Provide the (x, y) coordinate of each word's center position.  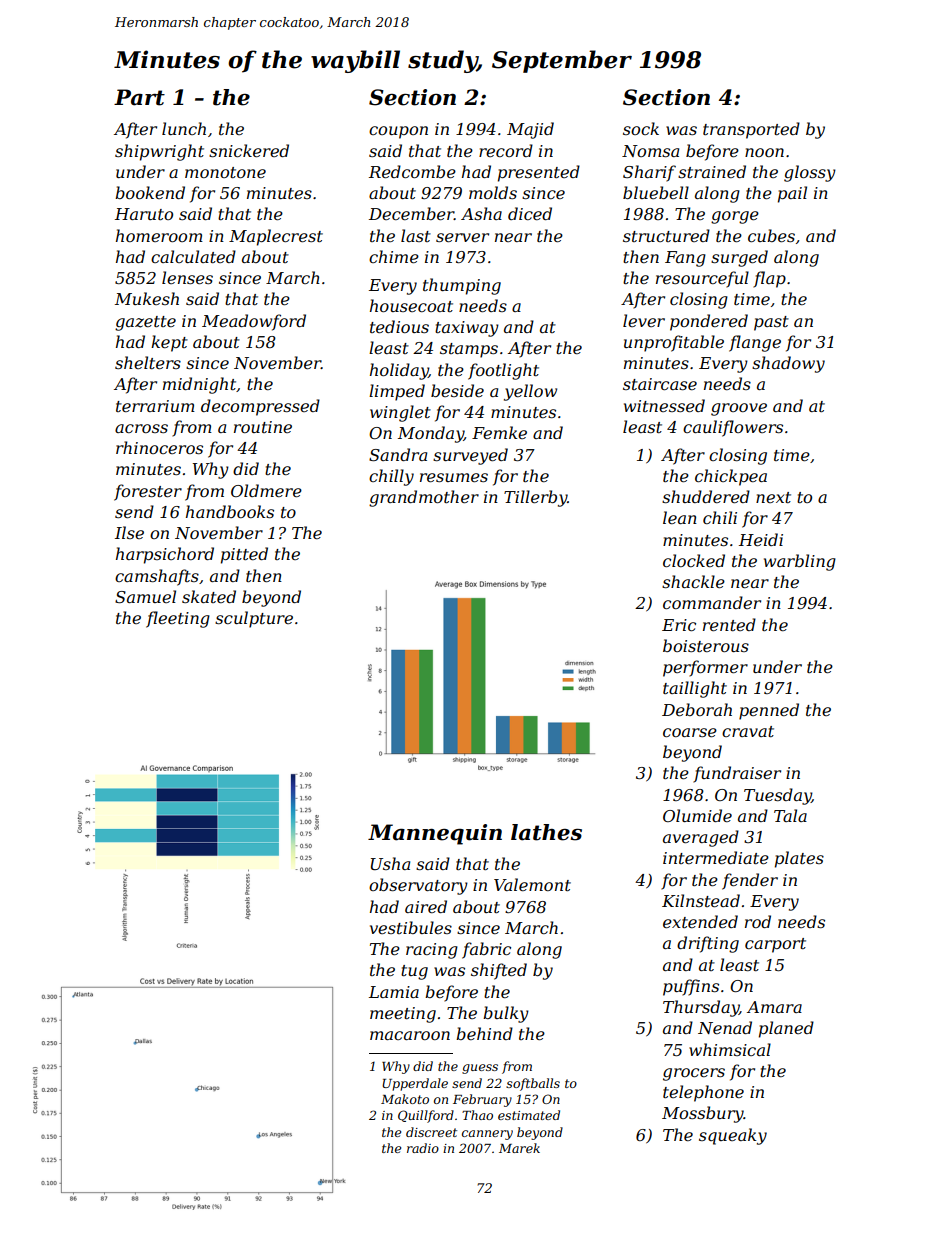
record (506, 150)
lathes (546, 832)
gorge (735, 217)
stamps (469, 350)
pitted (244, 555)
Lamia (394, 992)
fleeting (178, 619)
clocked (694, 560)
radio (423, 1148)
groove (739, 409)
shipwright (159, 152)
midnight (200, 385)
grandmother (424, 498)
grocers (694, 1074)
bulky (506, 1014)
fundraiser (737, 774)
